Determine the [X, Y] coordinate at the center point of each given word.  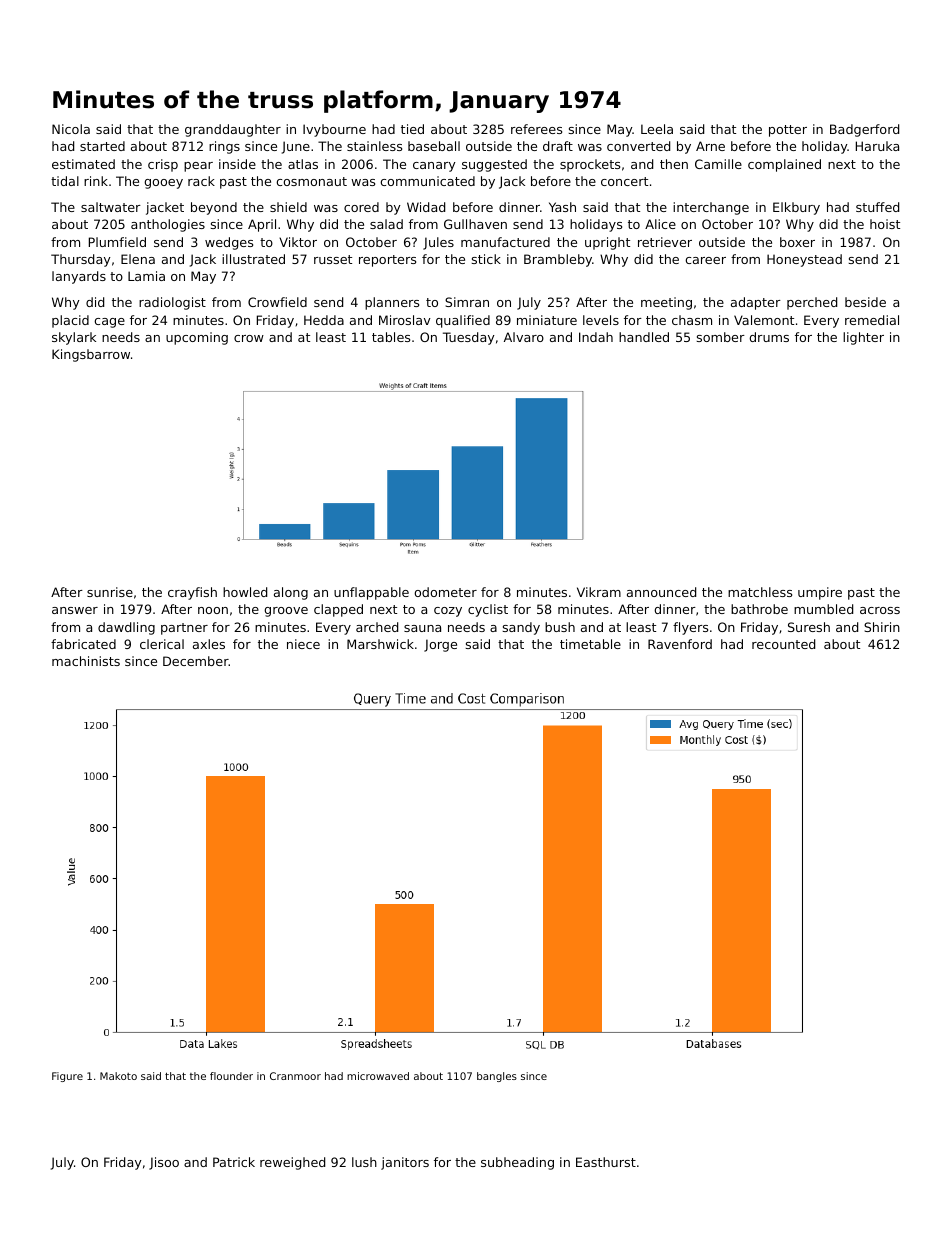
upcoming [197, 338]
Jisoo [164, 1163]
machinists [86, 661]
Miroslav [405, 320]
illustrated [253, 259]
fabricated [83, 644]
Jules [438, 243]
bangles [497, 1077]
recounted [783, 644]
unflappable [371, 593]
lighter [863, 338]
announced [661, 592]
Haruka [877, 146]
